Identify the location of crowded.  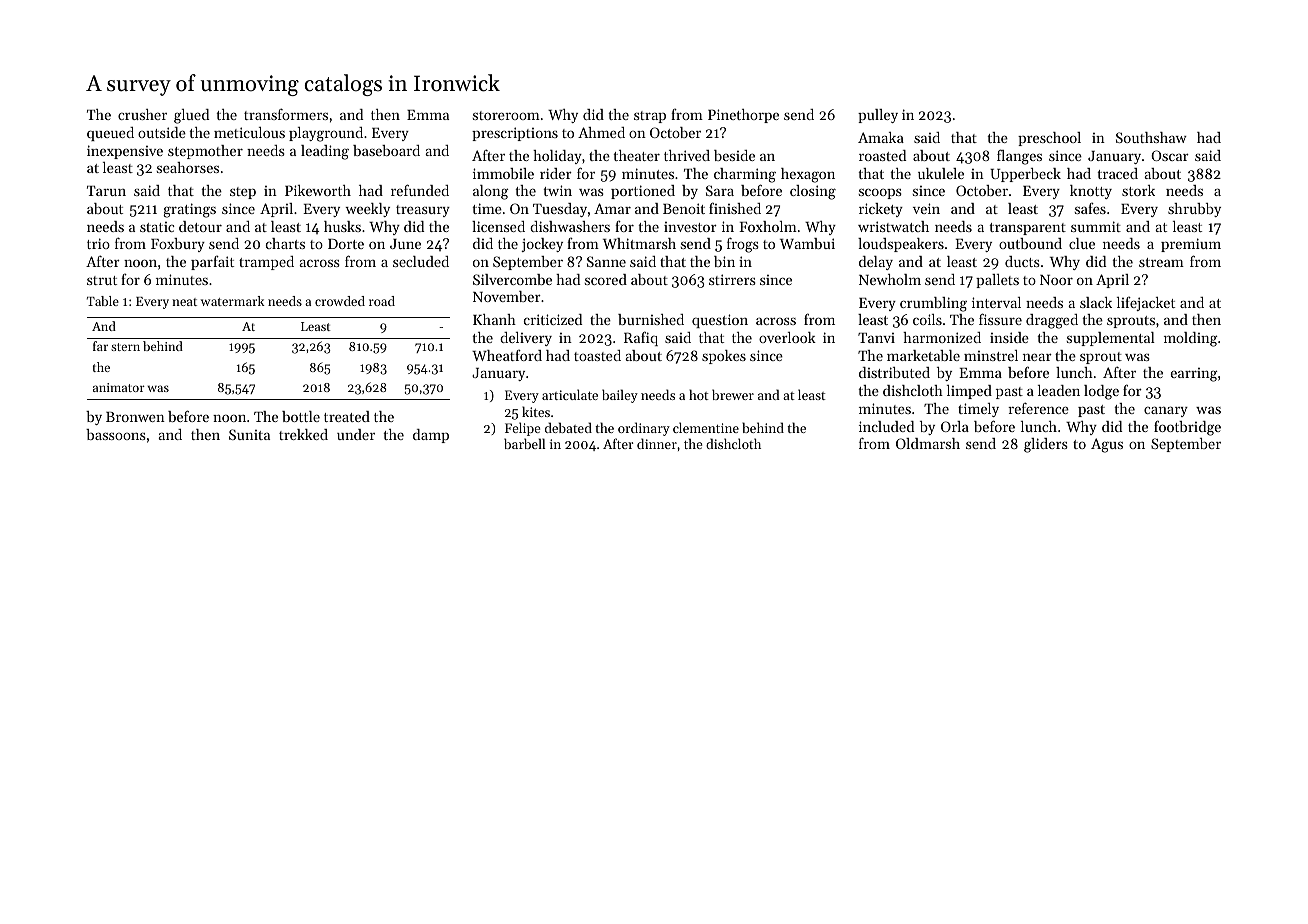
(340, 301).
